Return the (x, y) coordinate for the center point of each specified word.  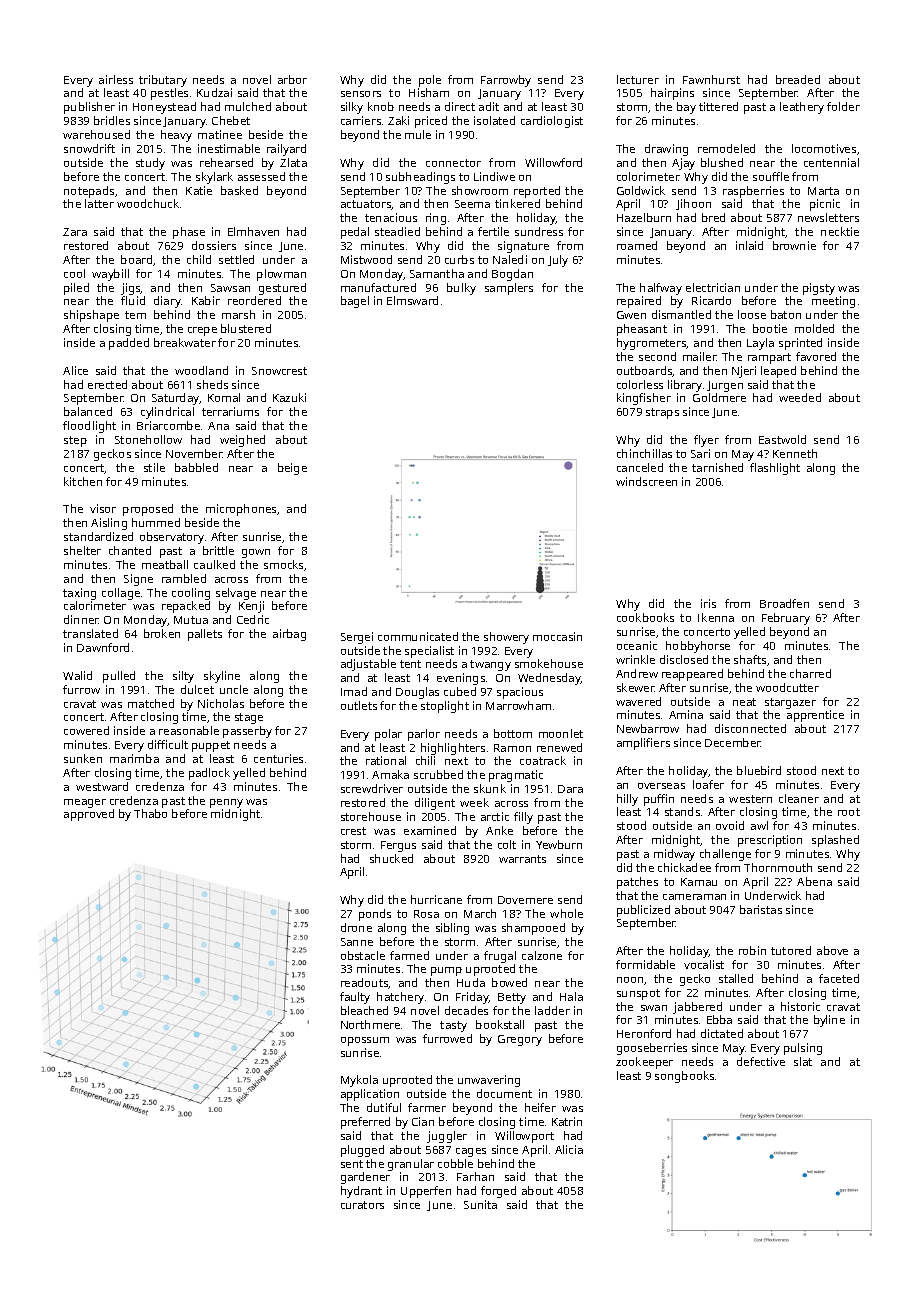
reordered (254, 300)
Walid (77, 675)
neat (744, 702)
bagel (355, 302)
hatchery (400, 998)
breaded (798, 79)
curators (362, 1205)
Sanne (357, 942)
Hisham (429, 92)
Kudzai (214, 92)
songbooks (684, 1077)
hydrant (361, 1192)
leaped (778, 372)
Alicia (569, 1149)
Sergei (357, 638)
